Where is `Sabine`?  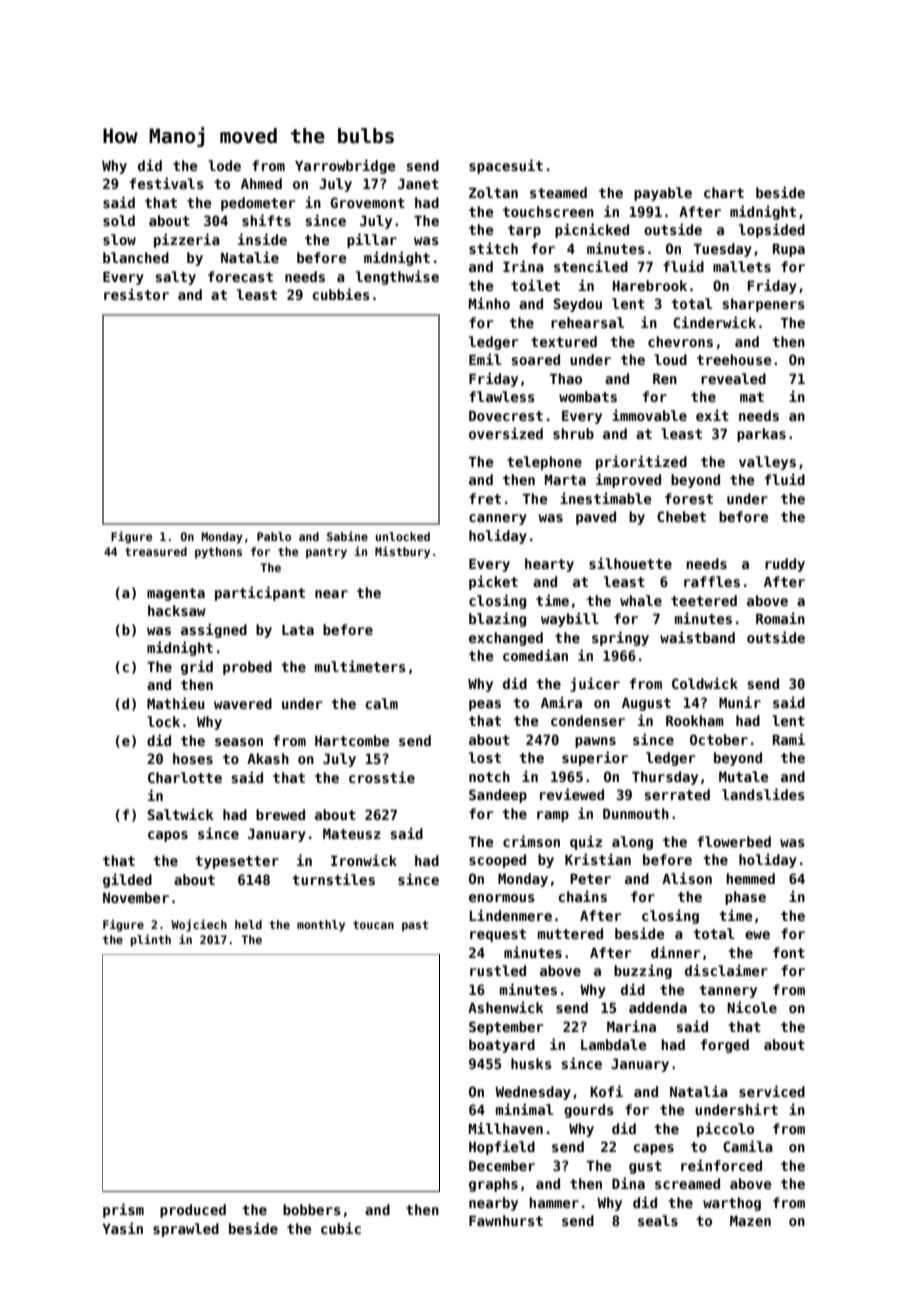 Sabine is located at coordinates (347, 536).
